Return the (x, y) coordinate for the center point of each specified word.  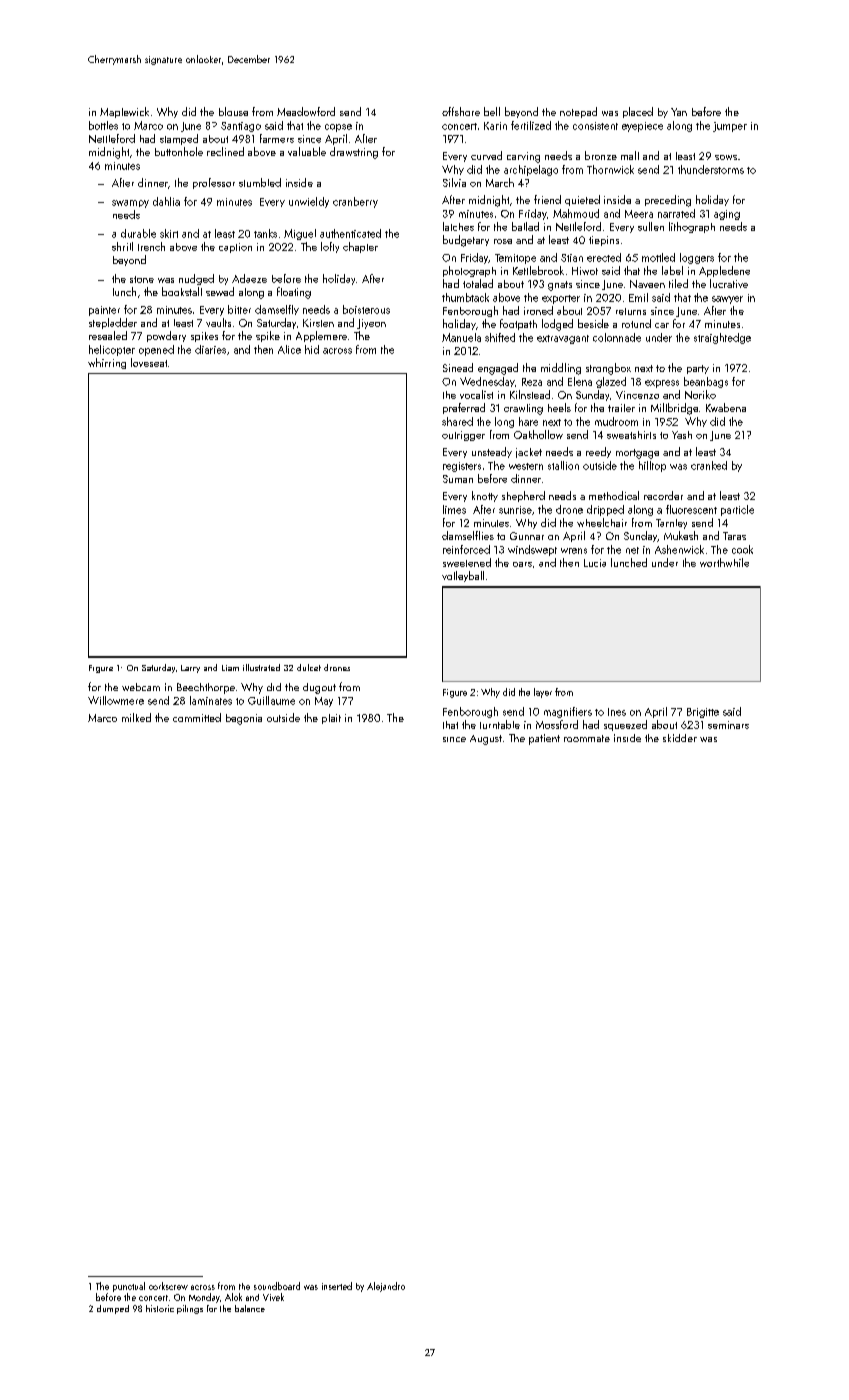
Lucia (595, 563)
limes (454, 509)
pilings (190, 1309)
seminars (728, 725)
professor (214, 183)
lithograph (692, 227)
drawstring (354, 153)
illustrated (261, 667)
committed (197, 717)
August (486, 740)
